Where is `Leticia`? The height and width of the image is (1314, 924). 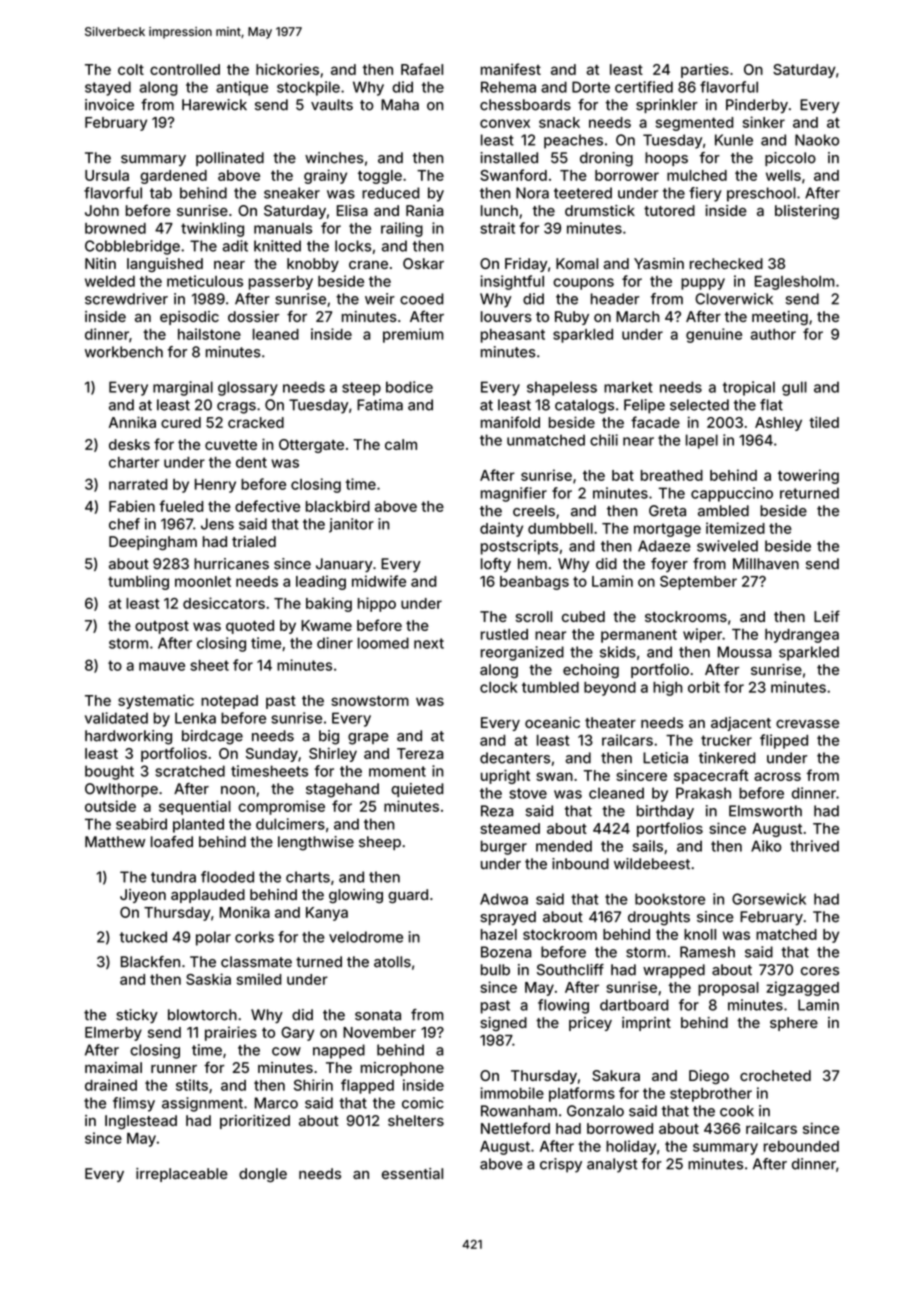 Leticia is located at coordinates (665, 758).
